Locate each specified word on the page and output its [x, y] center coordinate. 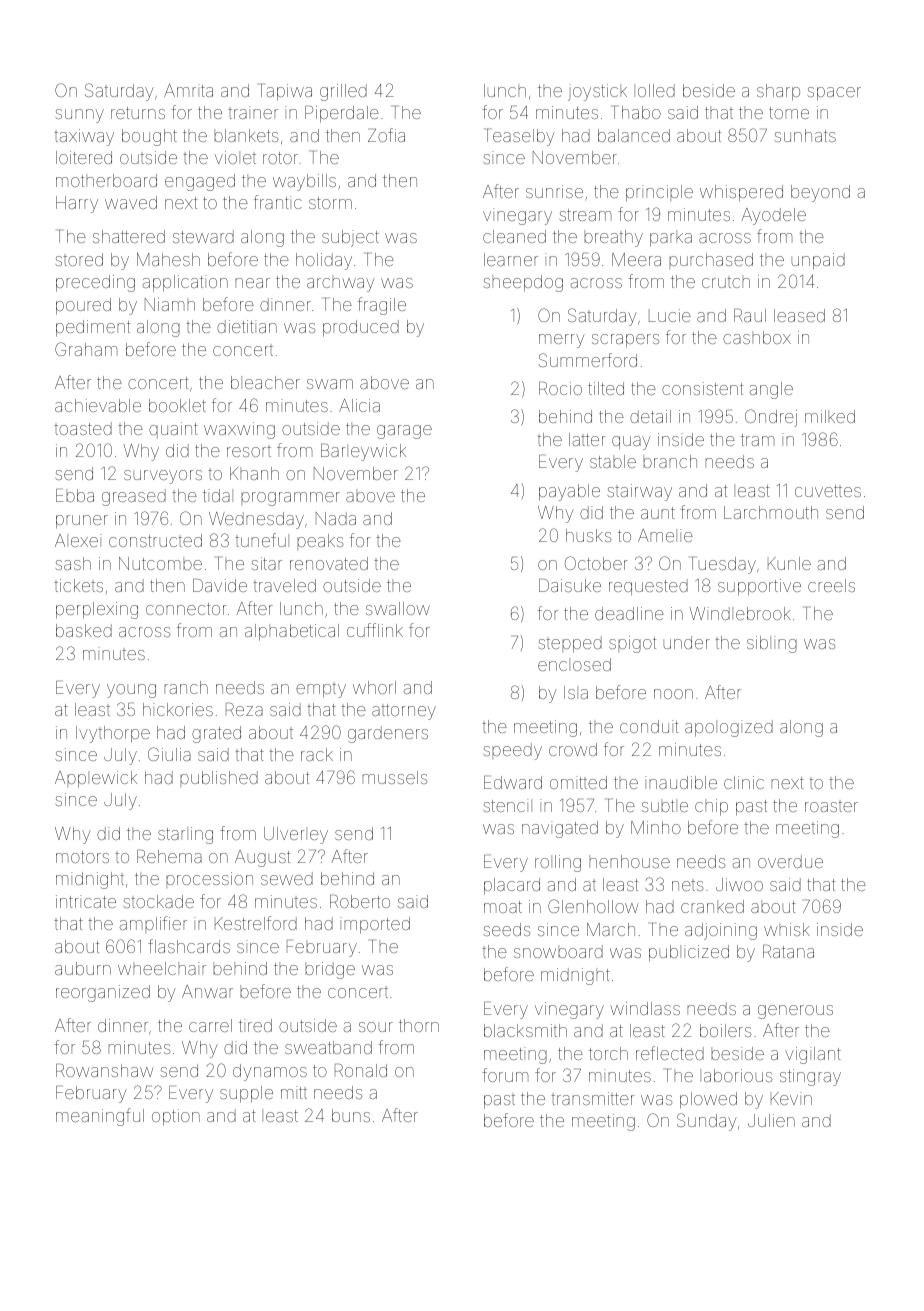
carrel [210, 1025]
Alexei [78, 540]
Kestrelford [256, 923]
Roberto [360, 901]
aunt [658, 513]
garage [404, 432]
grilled [343, 92]
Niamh [170, 304]
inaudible [681, 782]
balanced [634, 135]
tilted [606, 388]
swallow [398, 608]
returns [138, 113]
